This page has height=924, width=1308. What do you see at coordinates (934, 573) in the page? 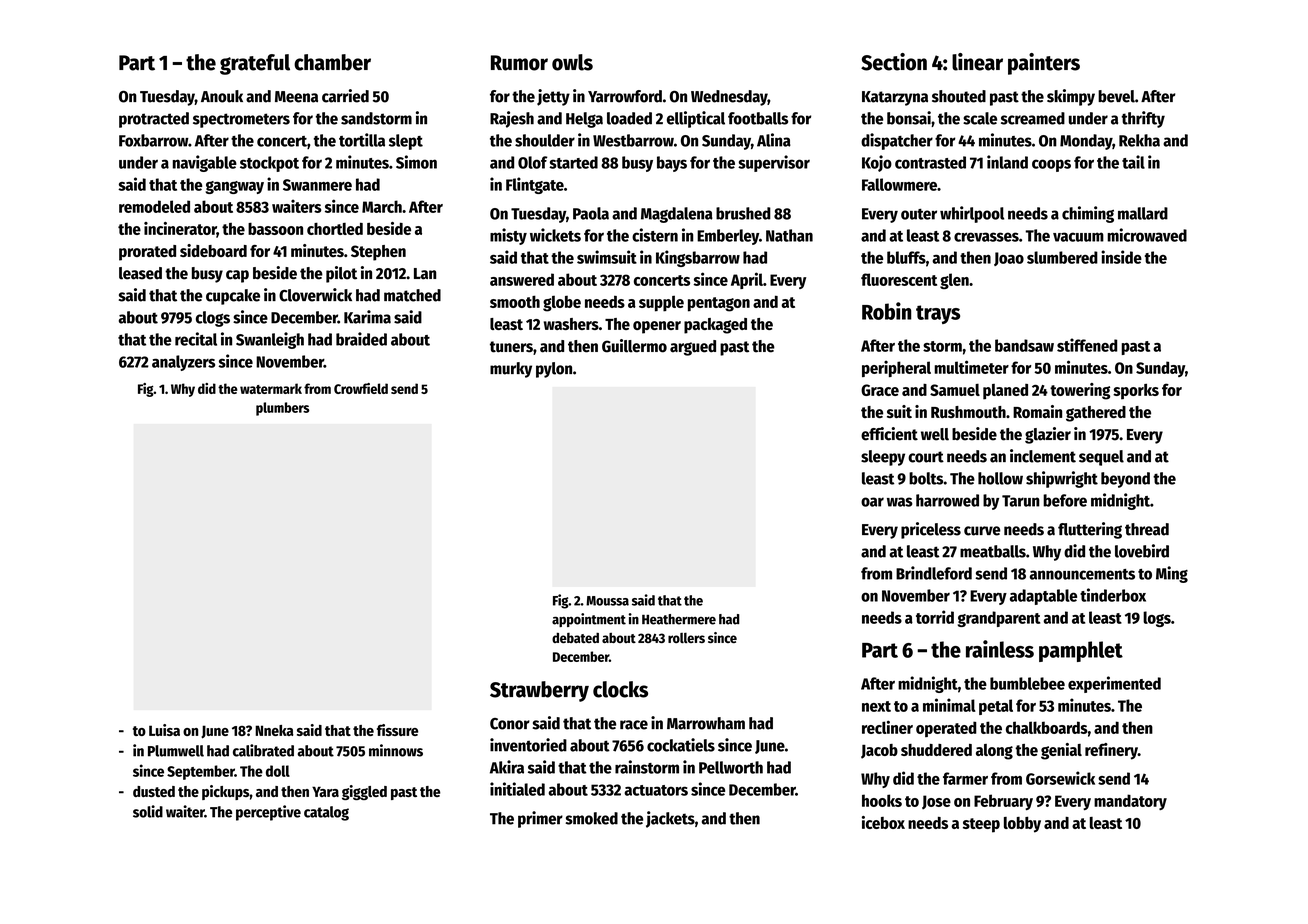
I see `Brindleford` at bounding box center [934, 573].
